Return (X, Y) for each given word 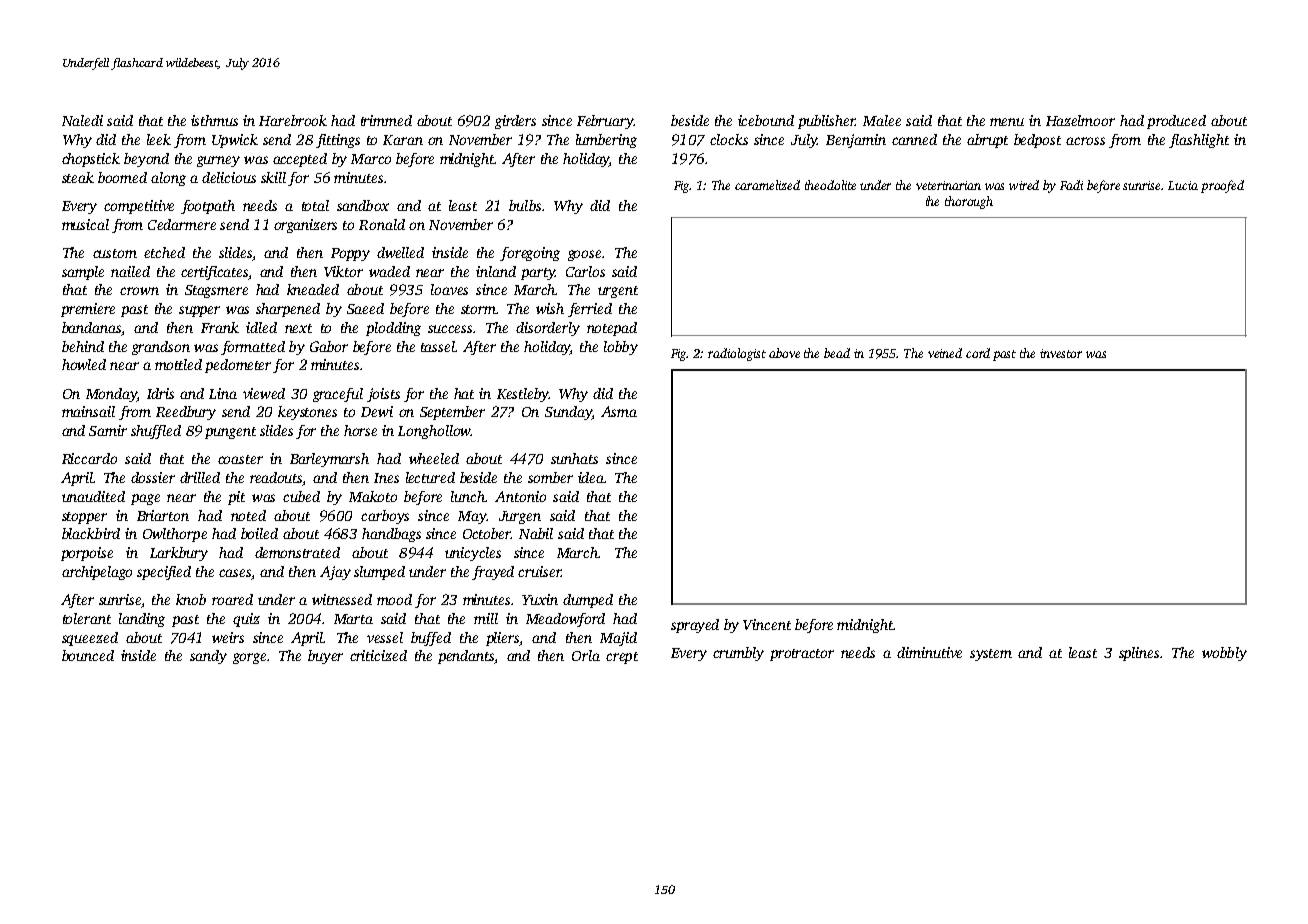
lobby (621, 348)
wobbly (1224, 654)
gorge (249, 658)
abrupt (987, 141)
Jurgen (520, 517)
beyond (146, 160)
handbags (391, 535)
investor (1061, 353)
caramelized (767, 185)
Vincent (767, 624)
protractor (802, 655)
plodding (393, 329)
